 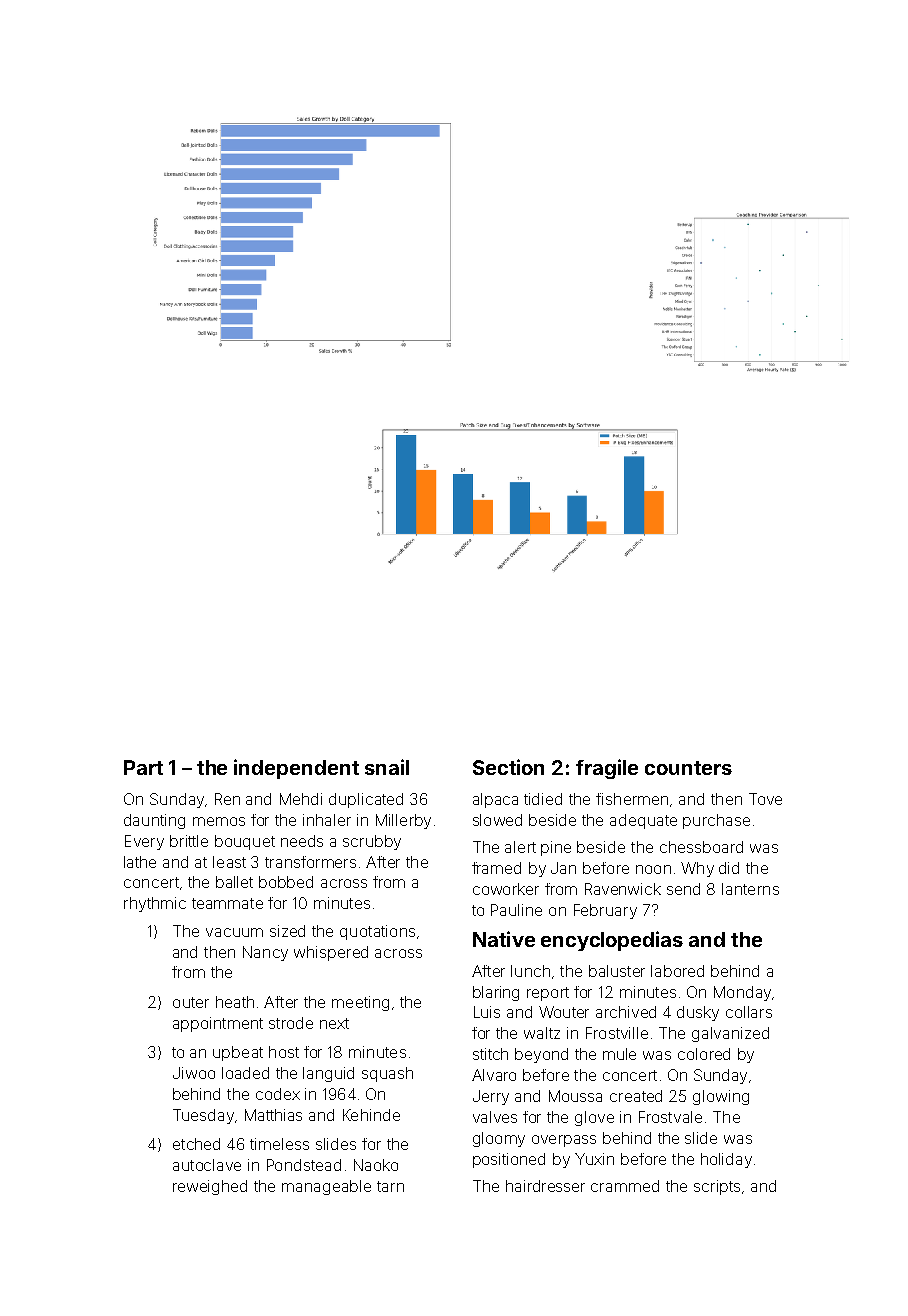 What do you see at coordinates (545, 1186) in the page?
I see `hairdresser` at bounding box center [545, 1186].
